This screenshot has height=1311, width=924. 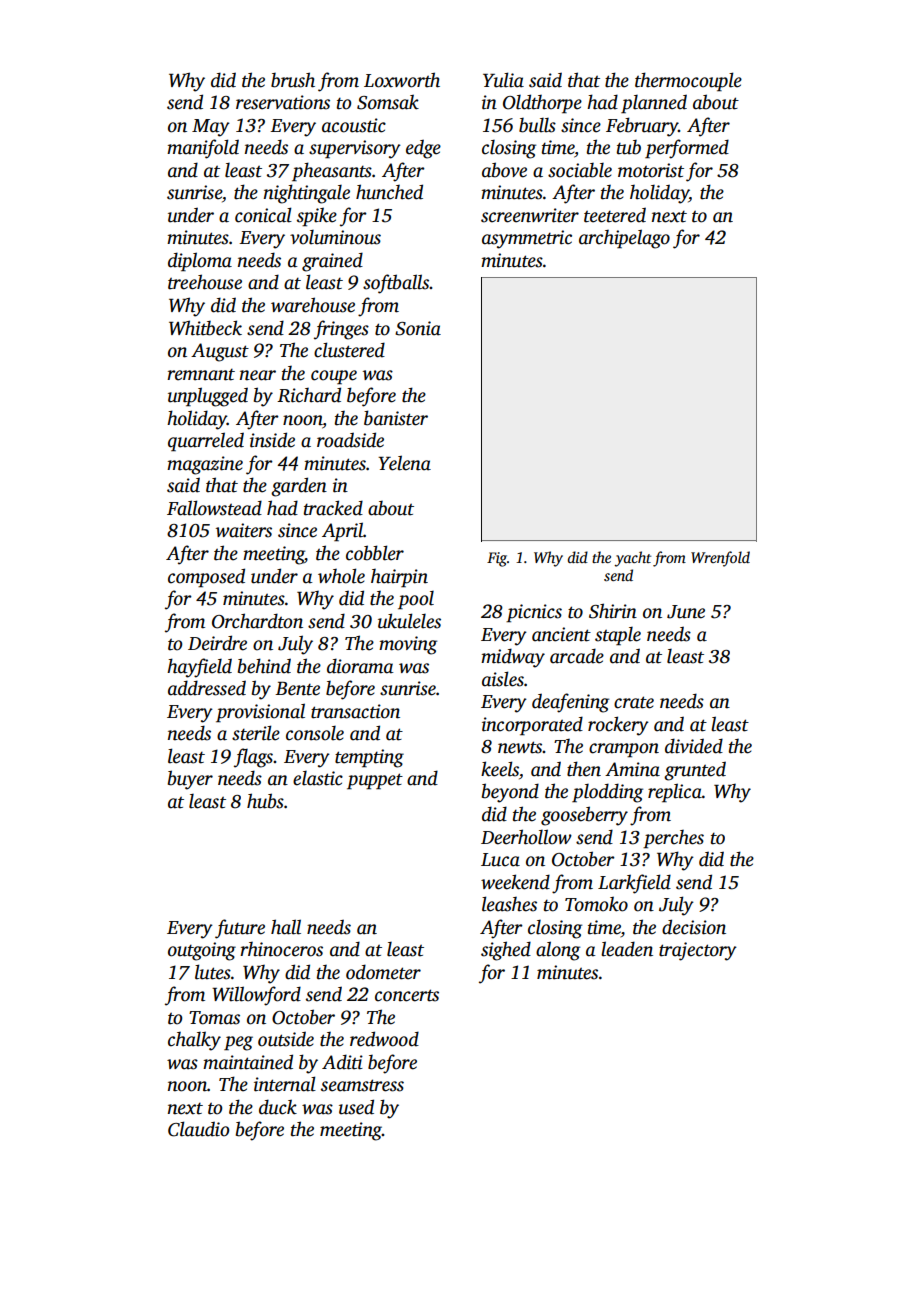 I want to click on Orchardton, so click(x=257, y=621).
